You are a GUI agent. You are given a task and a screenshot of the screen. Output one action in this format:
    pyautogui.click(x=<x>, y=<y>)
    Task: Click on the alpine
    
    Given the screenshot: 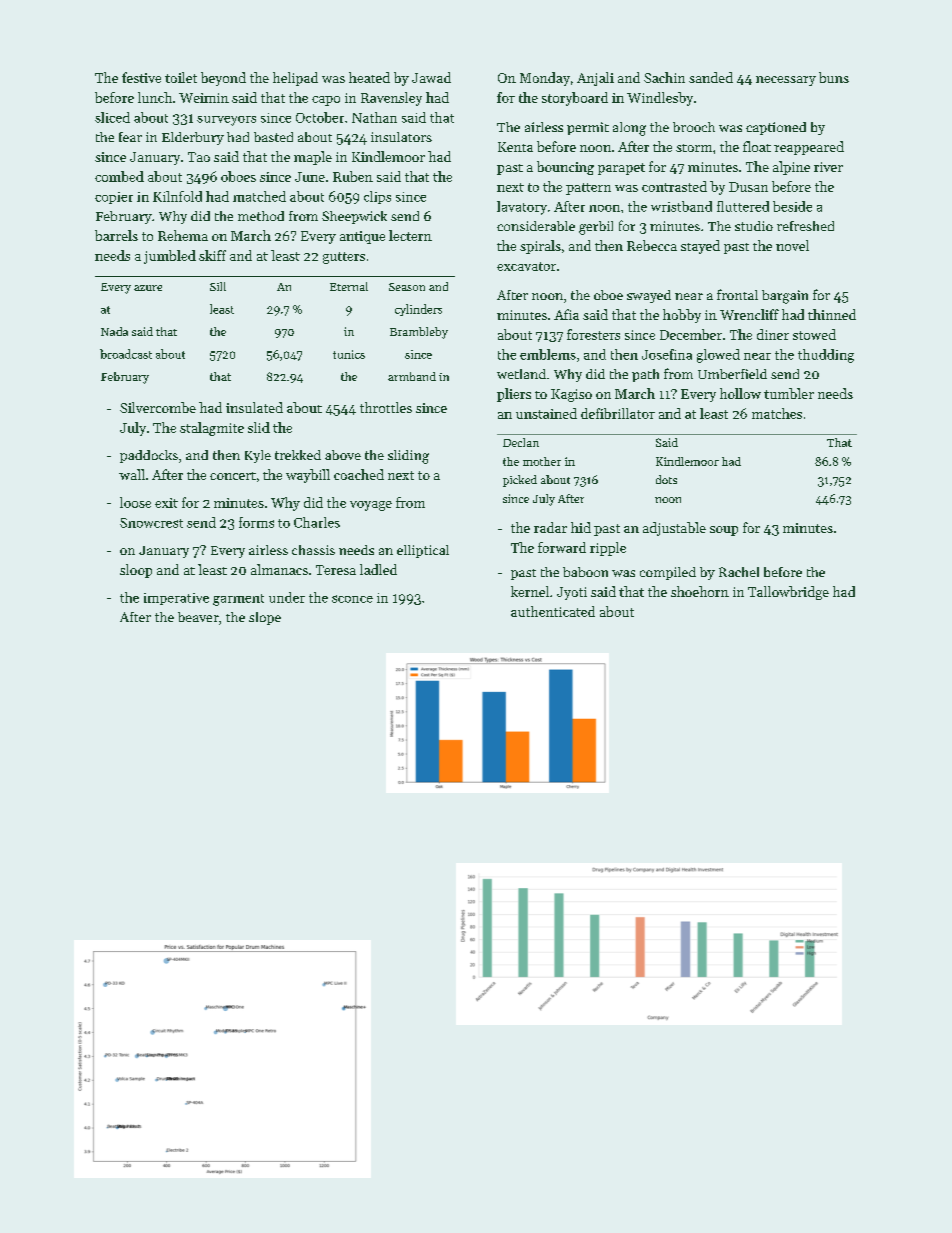 What is the action you would take?
    pyautogui.click(x=791, y=168)
